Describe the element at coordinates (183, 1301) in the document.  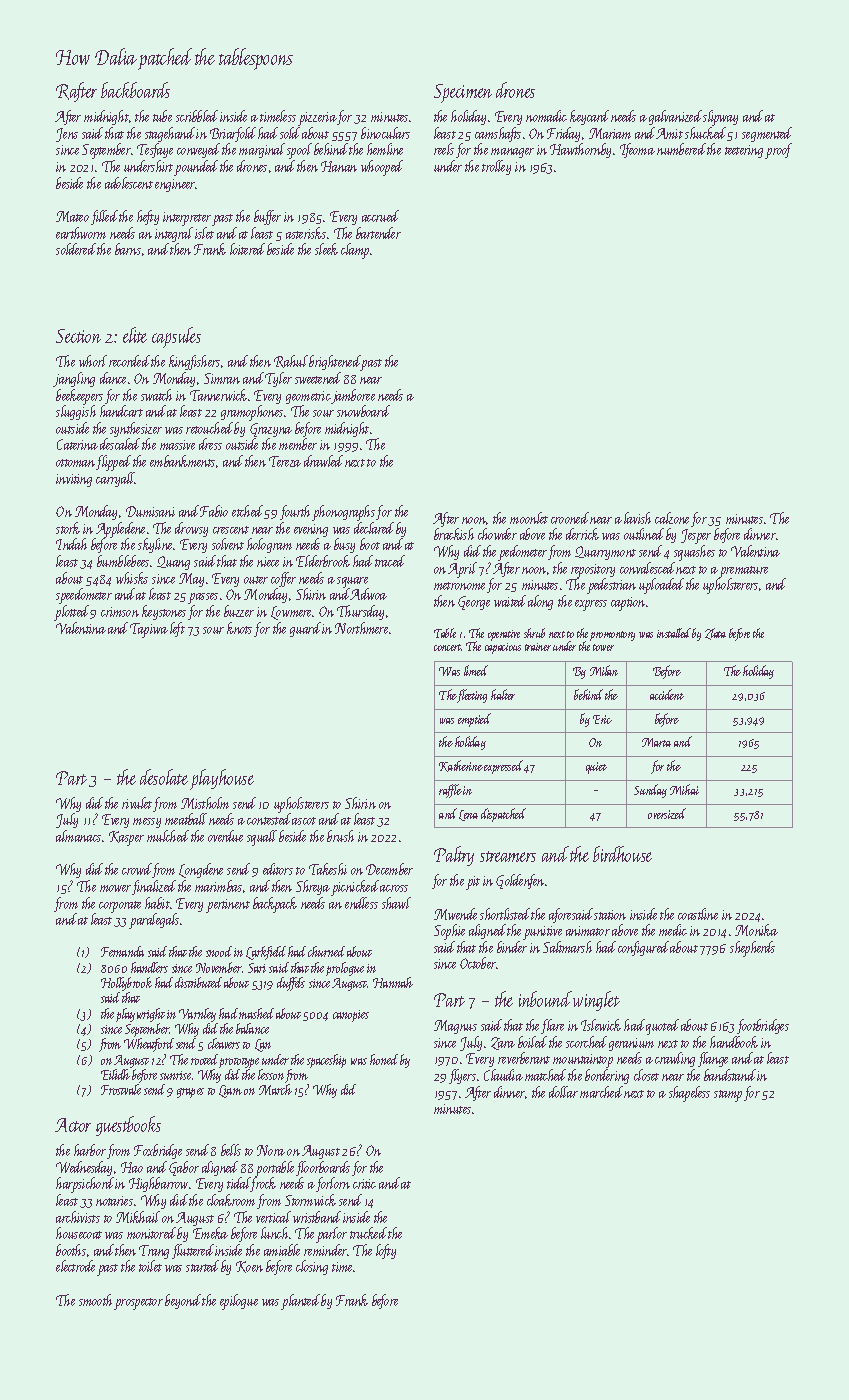
I see `beyond` at that location.
